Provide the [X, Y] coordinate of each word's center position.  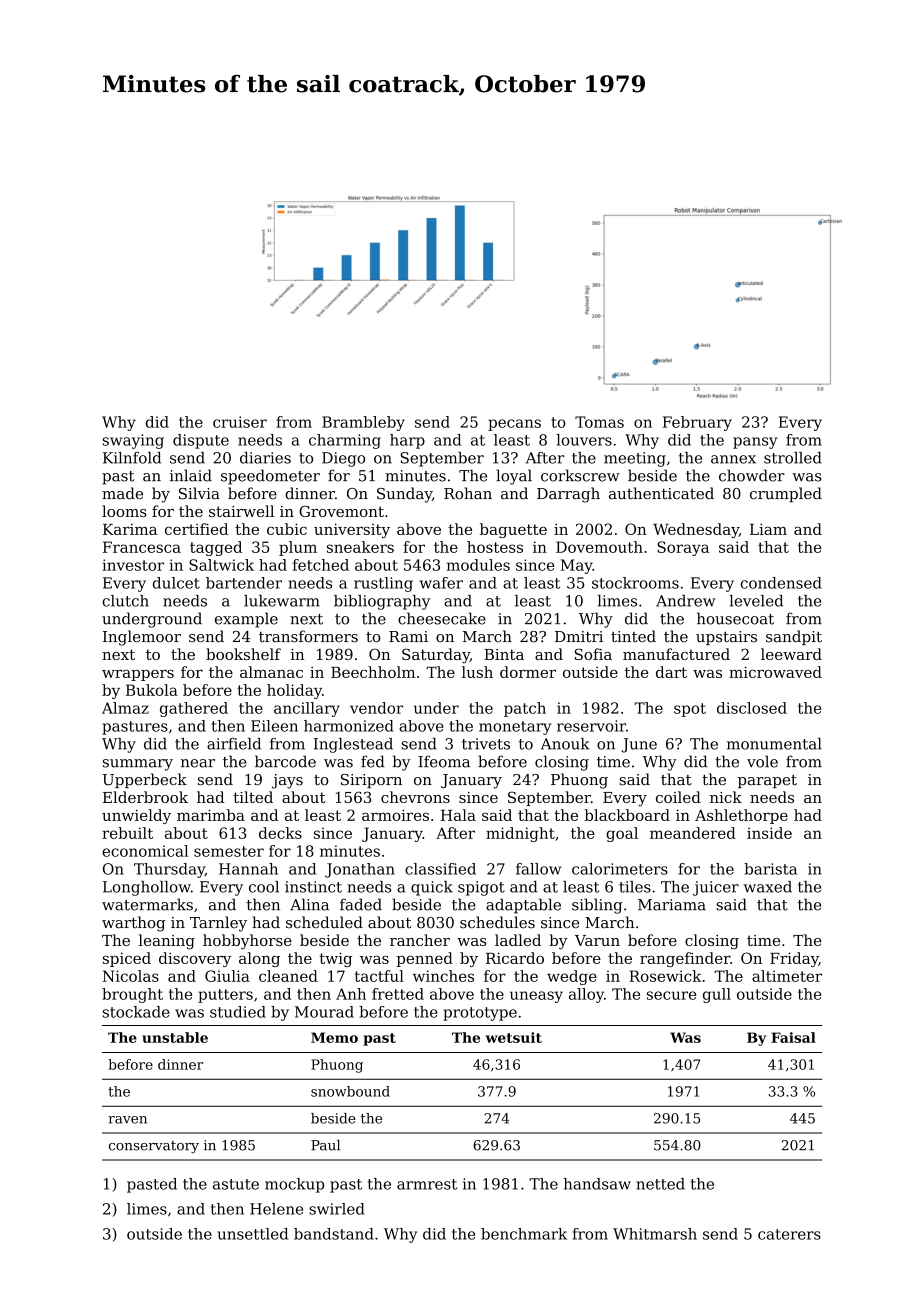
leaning [167, 942]
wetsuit [514, 1037]
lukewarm [282, 601]
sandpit [794, 637]
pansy [755, 443]
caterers [789, 1234]
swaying [133, 441]
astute [236, 1184]
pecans [514, 425]
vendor [376, 708]
